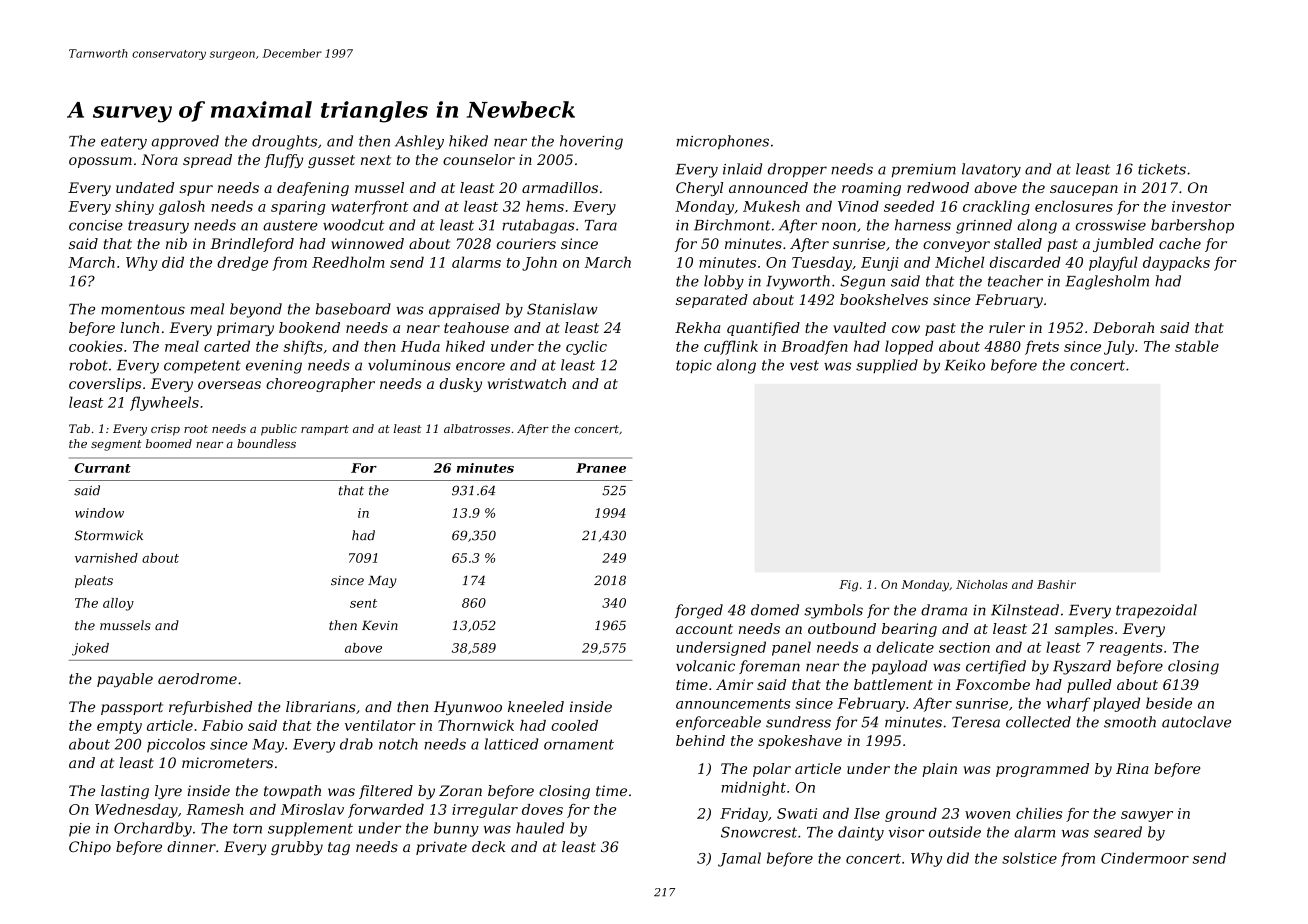 The height and width of the screenshot is (924, 1308). What do you see at coordinates (1162, 169) in the screenshot?
I see `tickets` at bounding box center [1162, 169].
